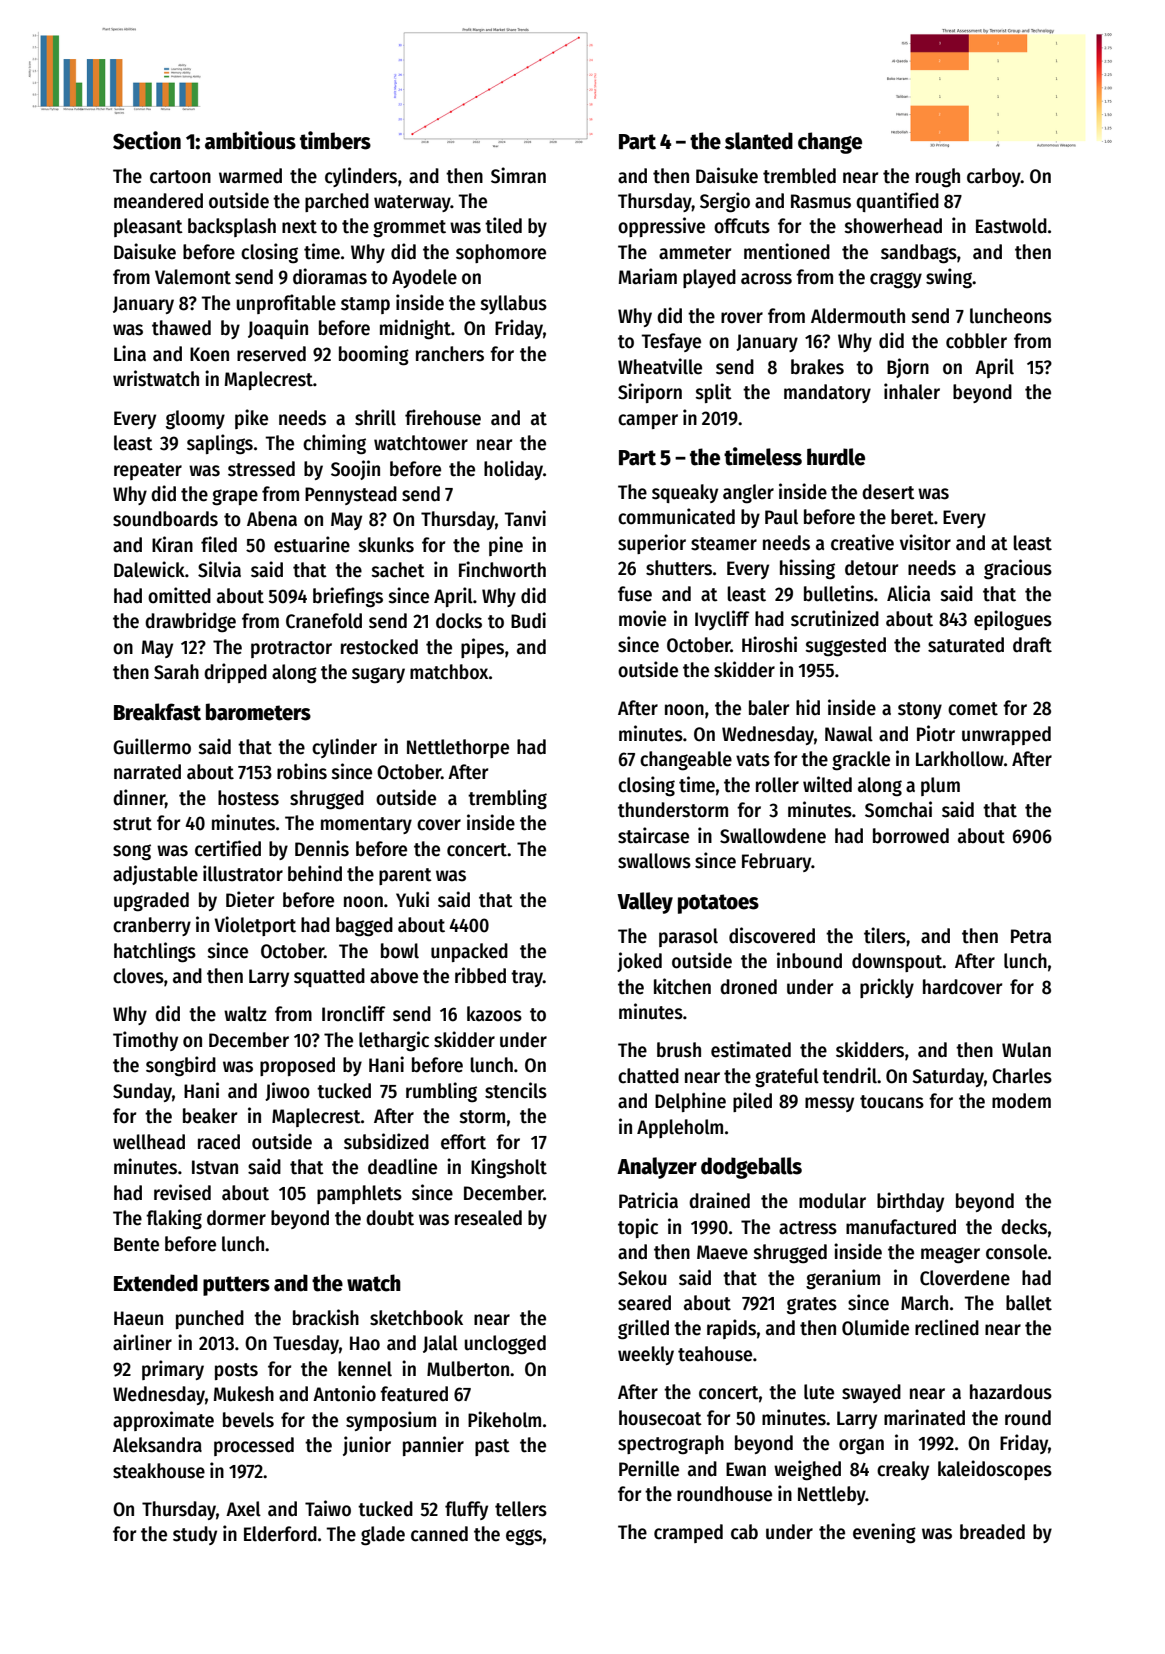 The height and width of the screenshot is (1654, 1165). I want to click on breaded, so click(992, 1532).
